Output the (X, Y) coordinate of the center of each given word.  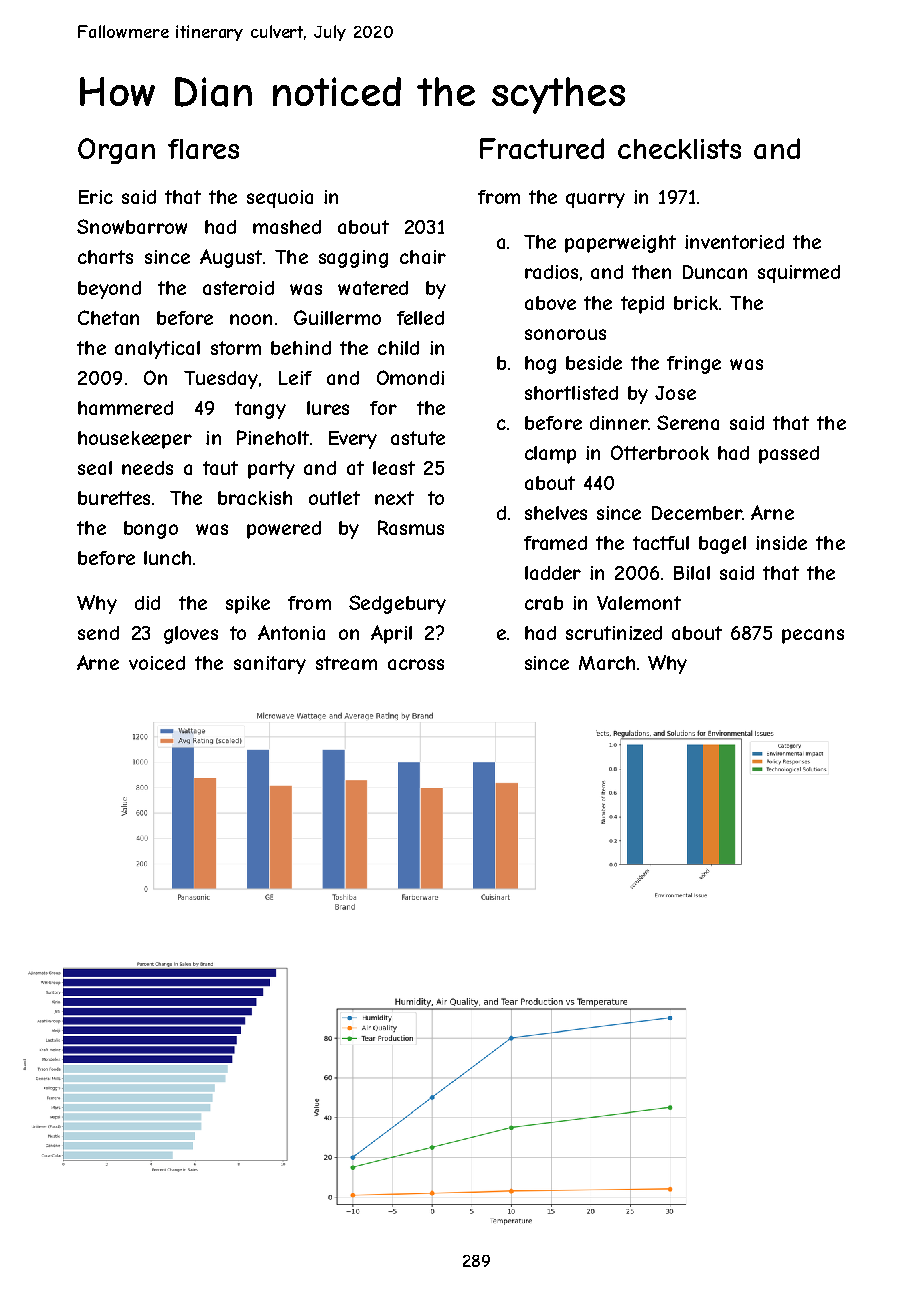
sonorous (565, 334)
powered (284, 530)
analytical (157, 350)
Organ (116, 151)
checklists (679, 149)
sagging (353, 259)
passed (789, 455)
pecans (813, 636)
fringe (694, 365)
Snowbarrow (132, 226)
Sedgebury (397, 604)
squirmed (799, 274)
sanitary (270, 665)
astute (418, 438)
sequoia (280, 199)
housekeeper (135, 440)
